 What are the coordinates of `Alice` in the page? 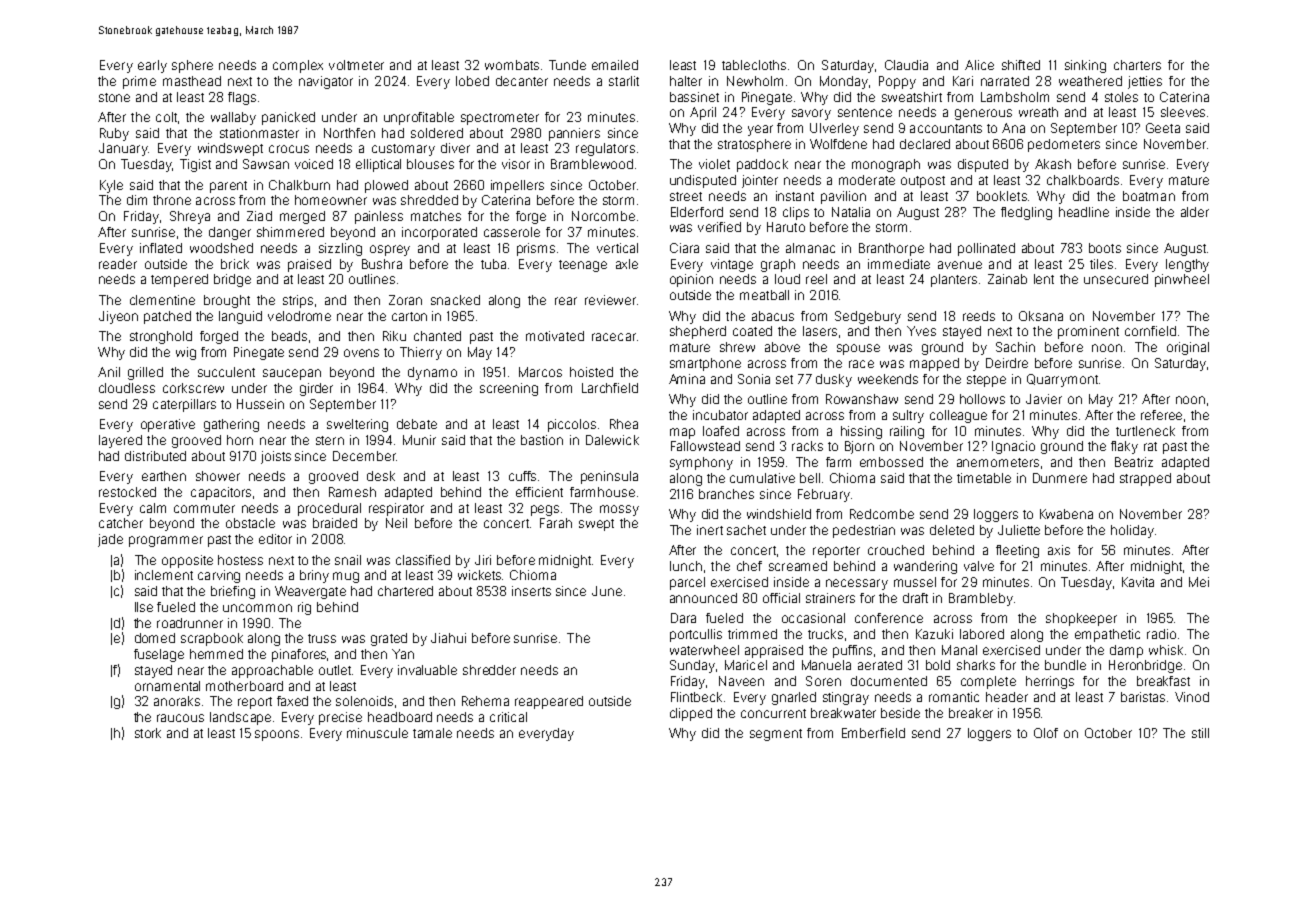 It's located at (979, 65).
